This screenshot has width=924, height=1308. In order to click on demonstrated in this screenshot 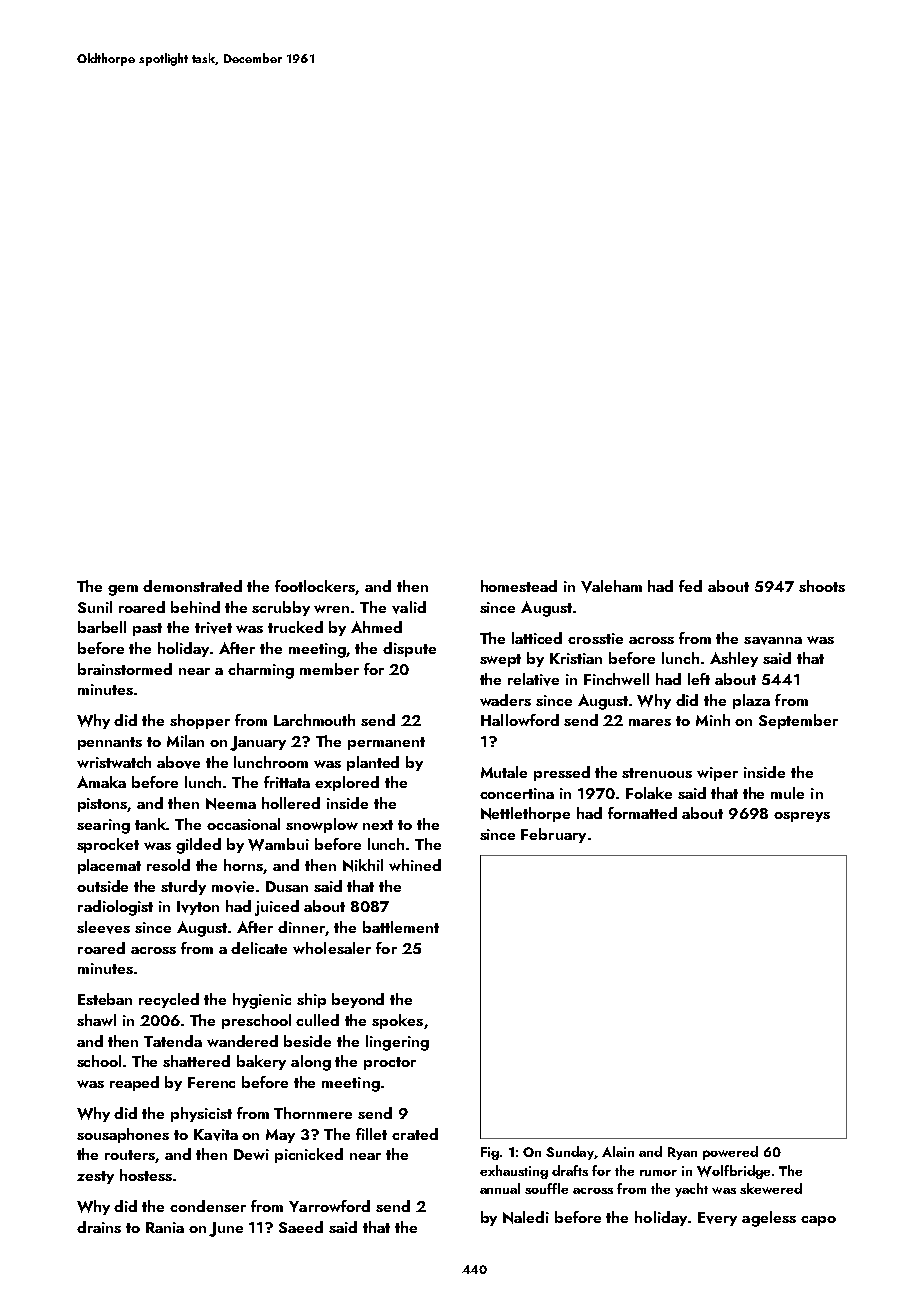, I will do `click(192, 586)`.
